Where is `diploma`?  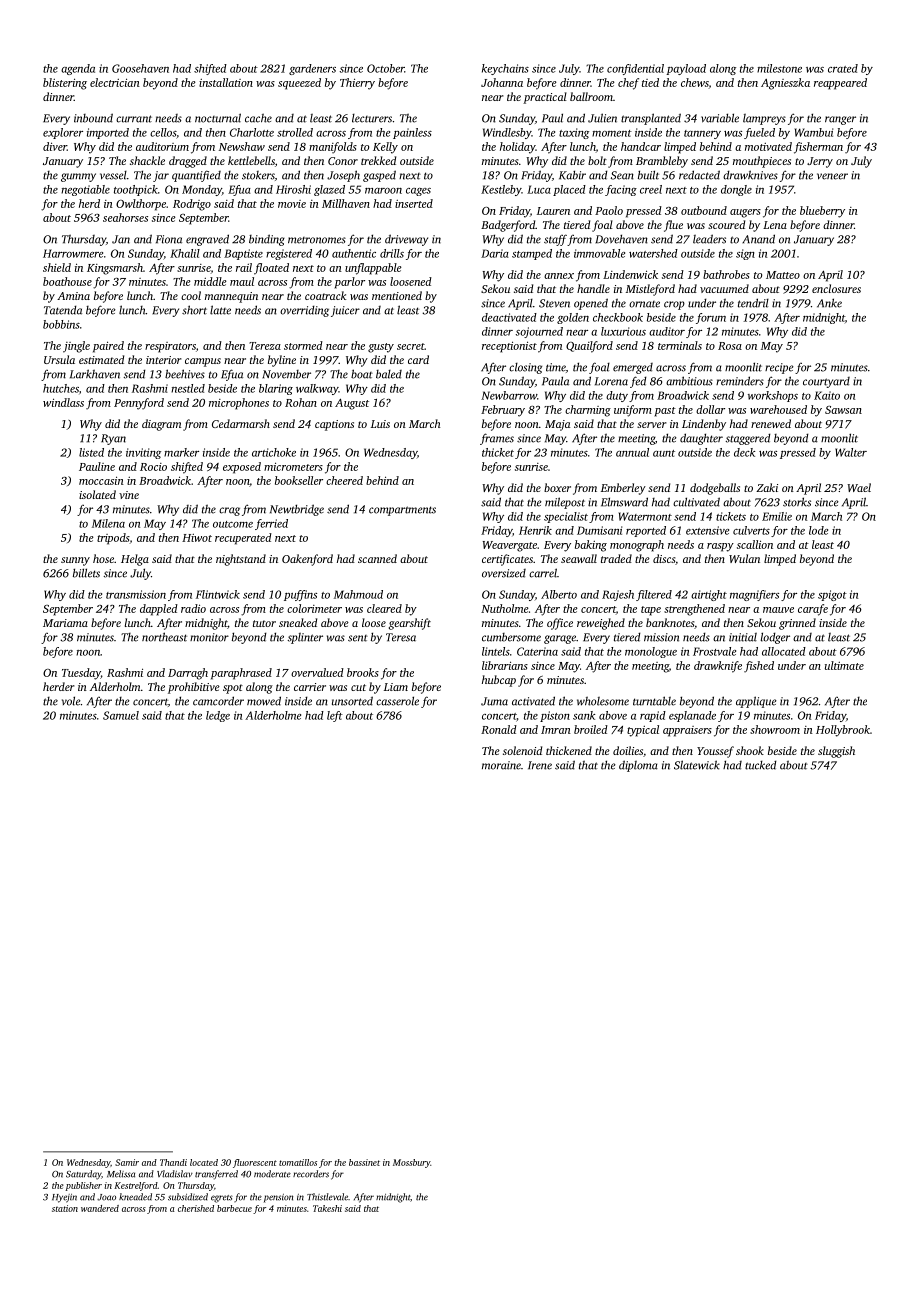 diploma is located at coordinates (638, 766).
